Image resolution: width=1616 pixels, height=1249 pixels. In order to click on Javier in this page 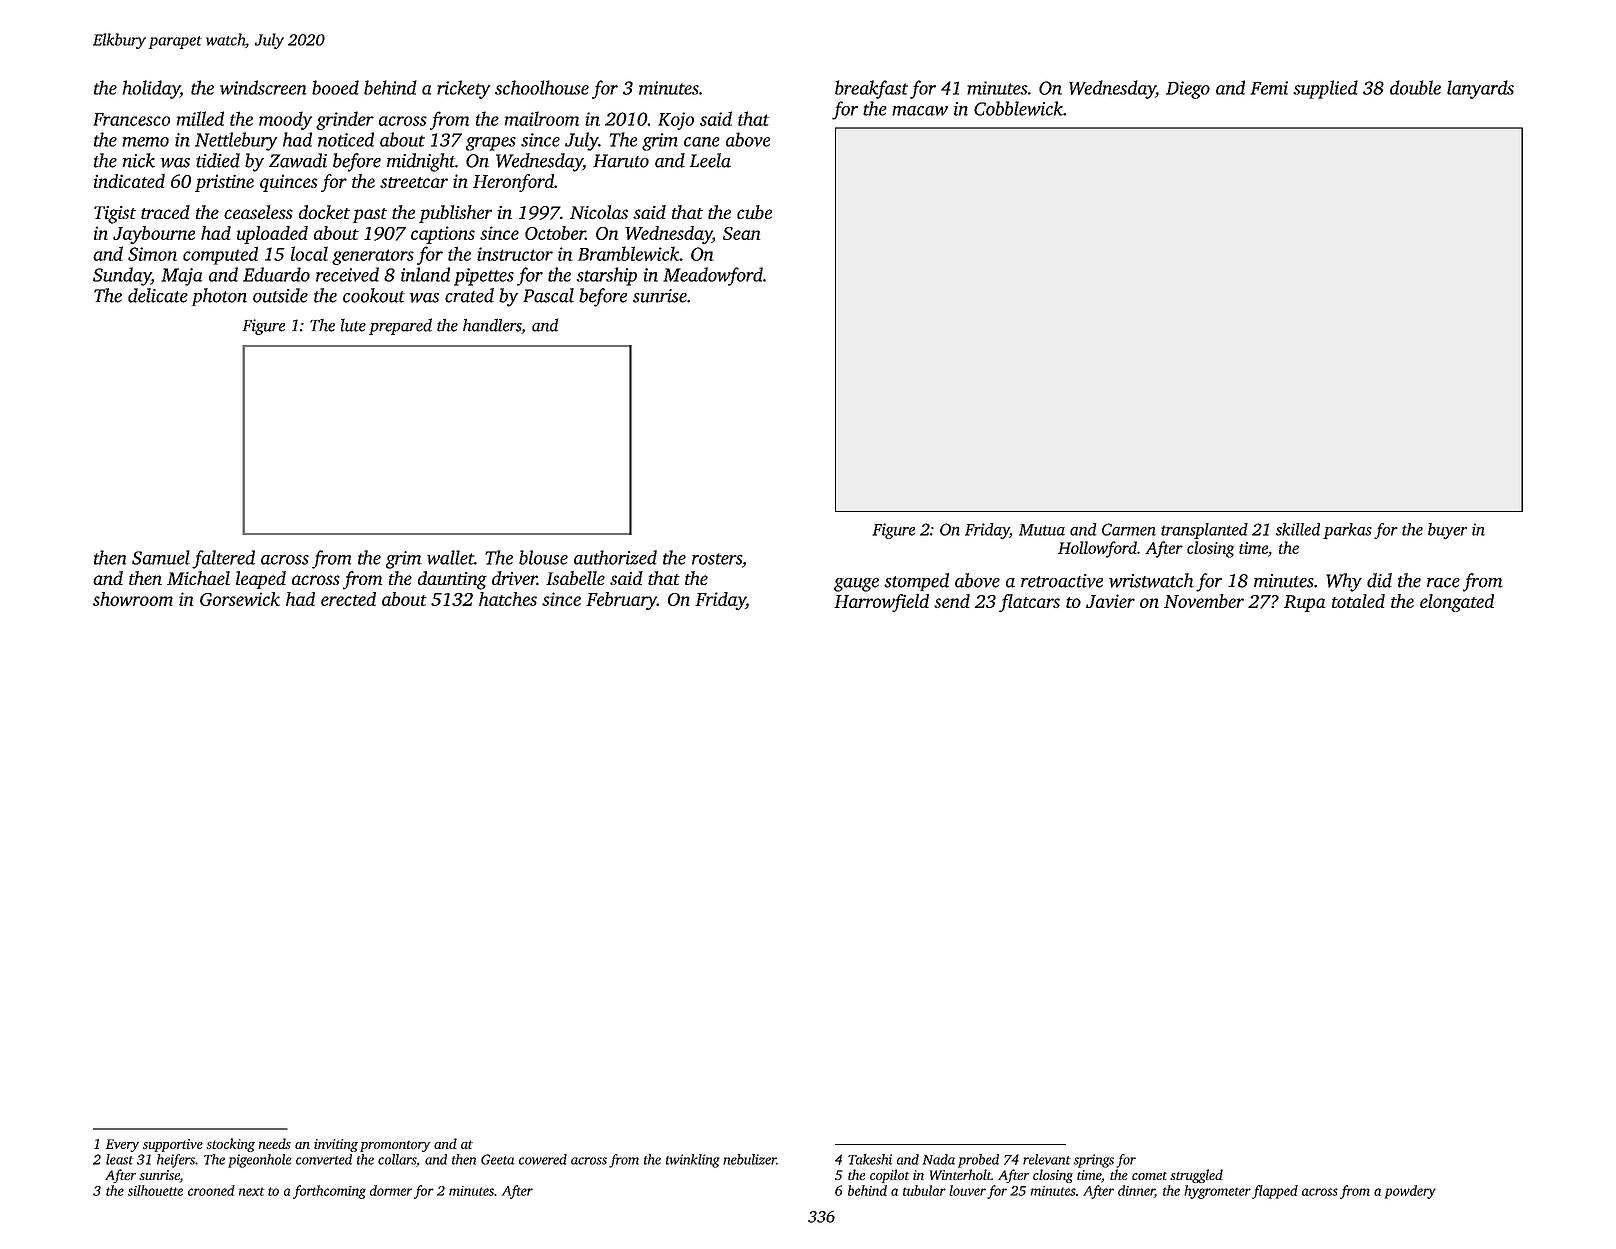, I will do `click(1110, 601)`.
